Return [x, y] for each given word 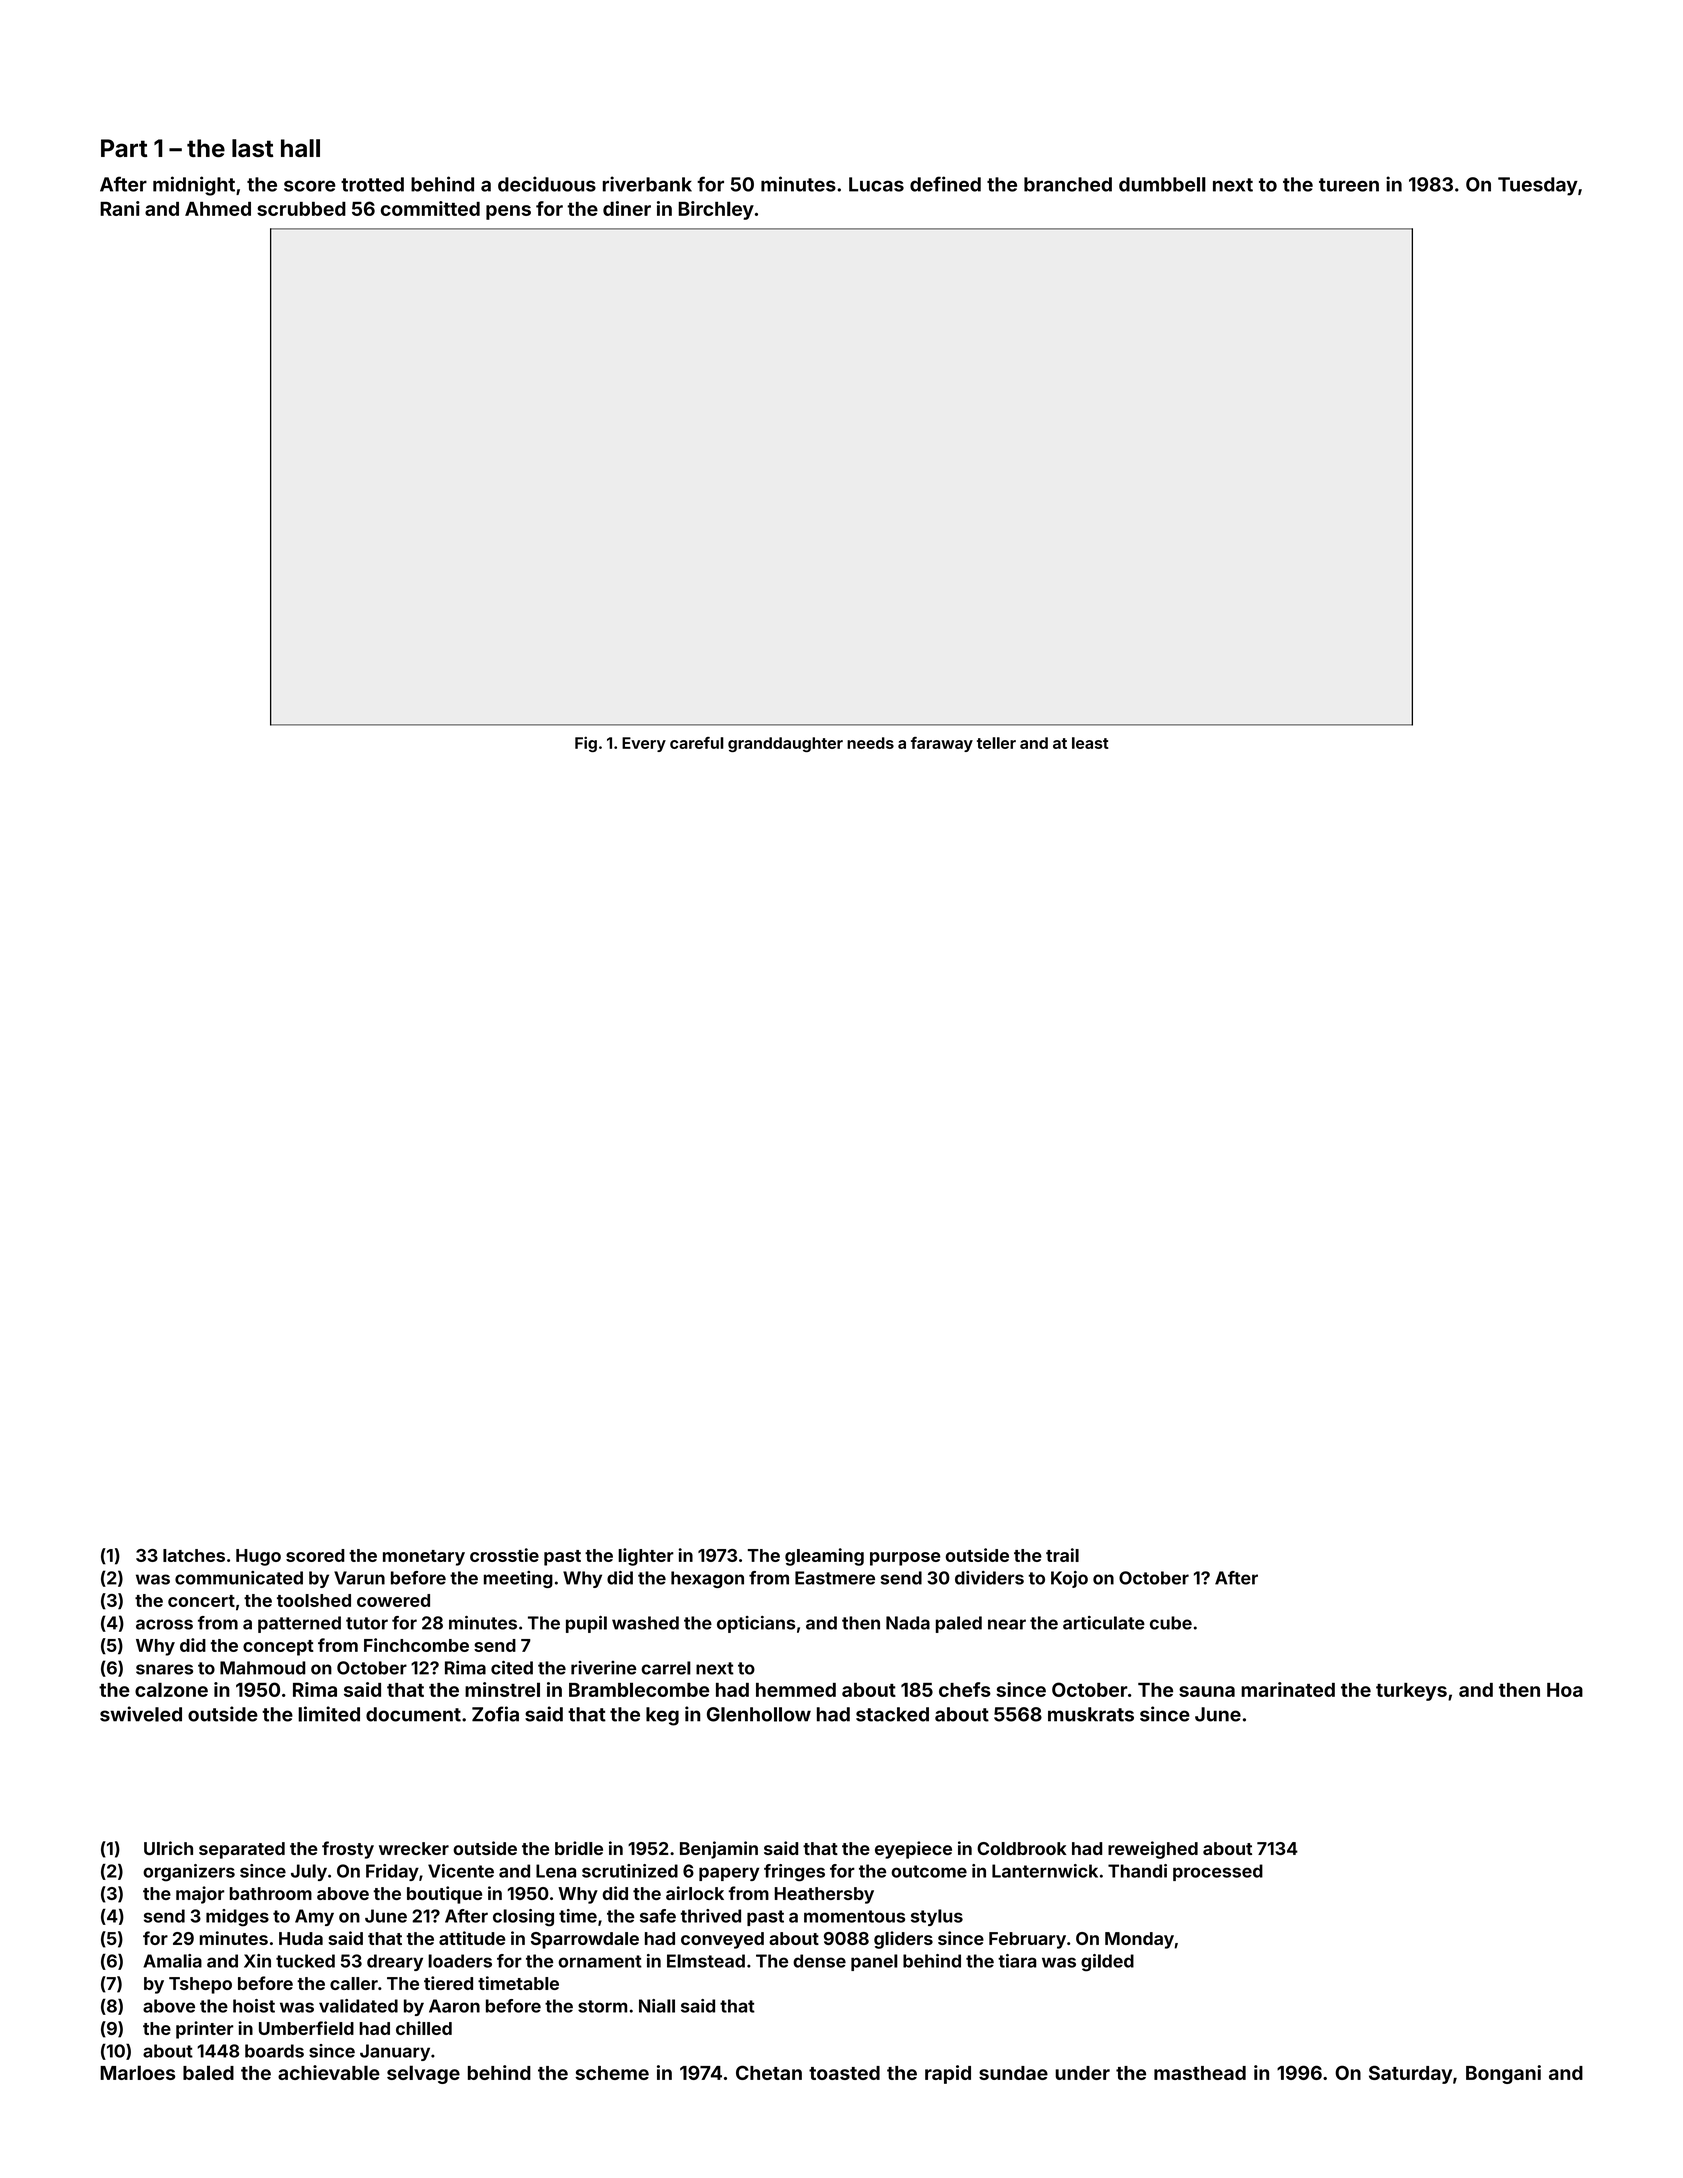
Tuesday [1538, 186]
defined [945, 184]
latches [194, 1555]
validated [358, 2006]
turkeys [1411, 1692]
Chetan [769, 2072]
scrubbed [301, 209]
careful [697, 743]
